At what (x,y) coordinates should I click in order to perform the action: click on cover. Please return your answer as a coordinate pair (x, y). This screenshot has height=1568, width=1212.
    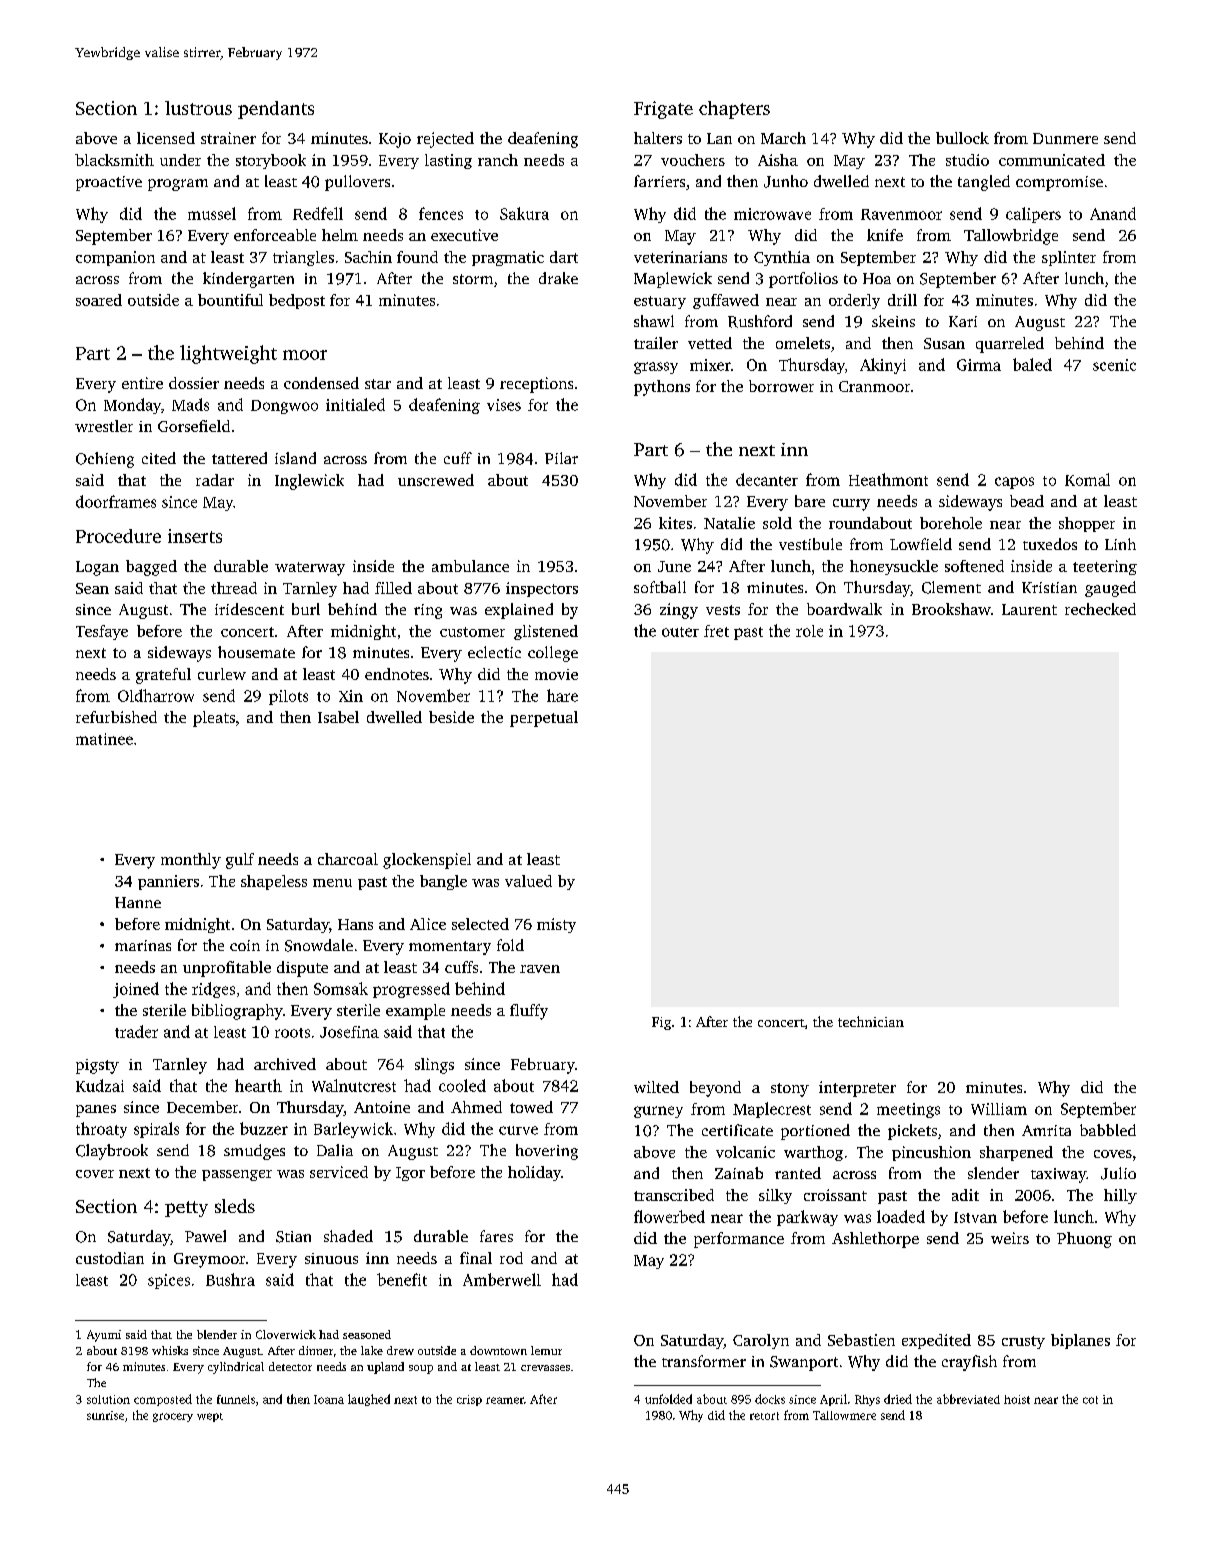
    Looking at the image, I should click on (95, 1174).
